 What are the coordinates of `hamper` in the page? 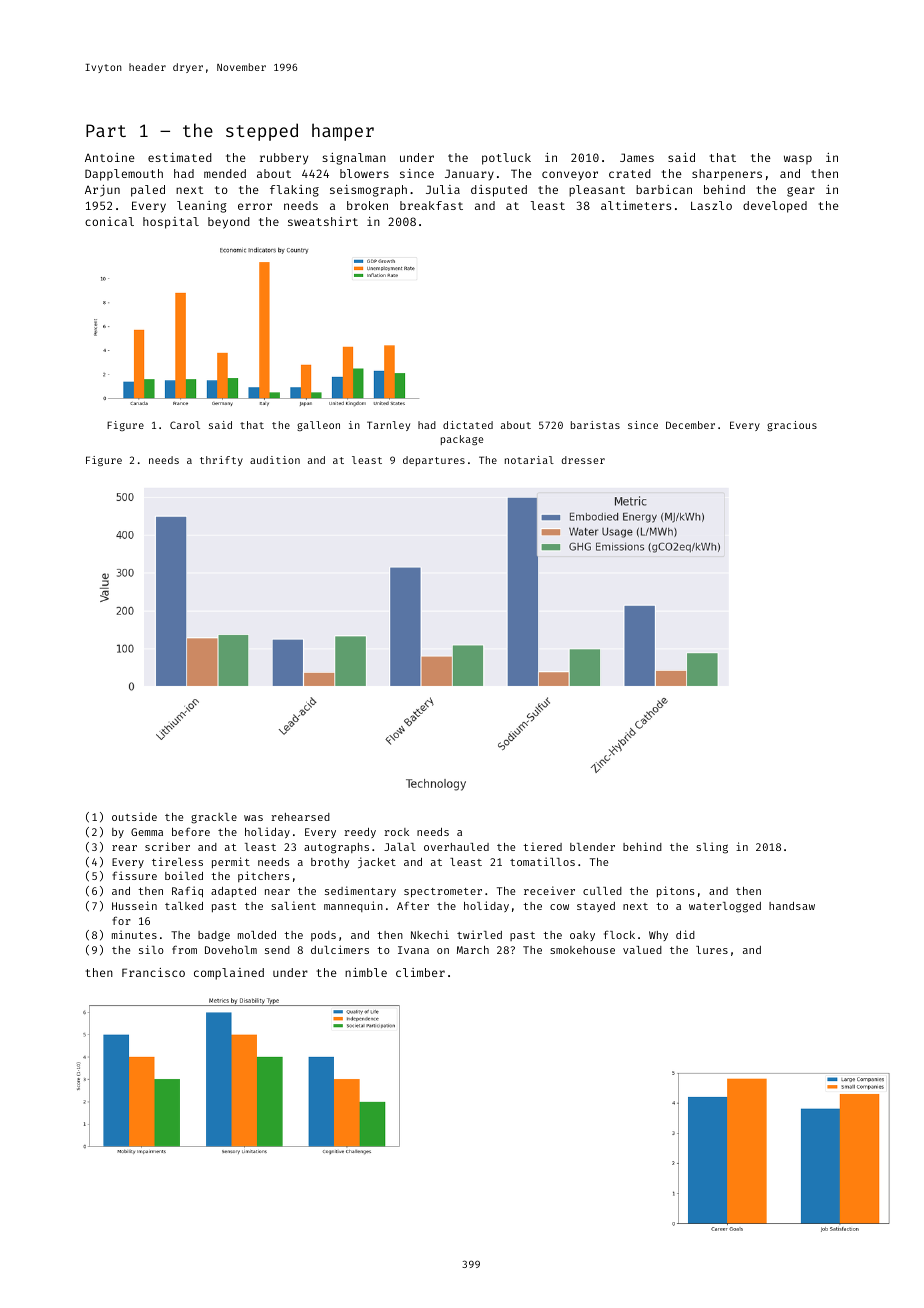 It's located at (343, 132).
